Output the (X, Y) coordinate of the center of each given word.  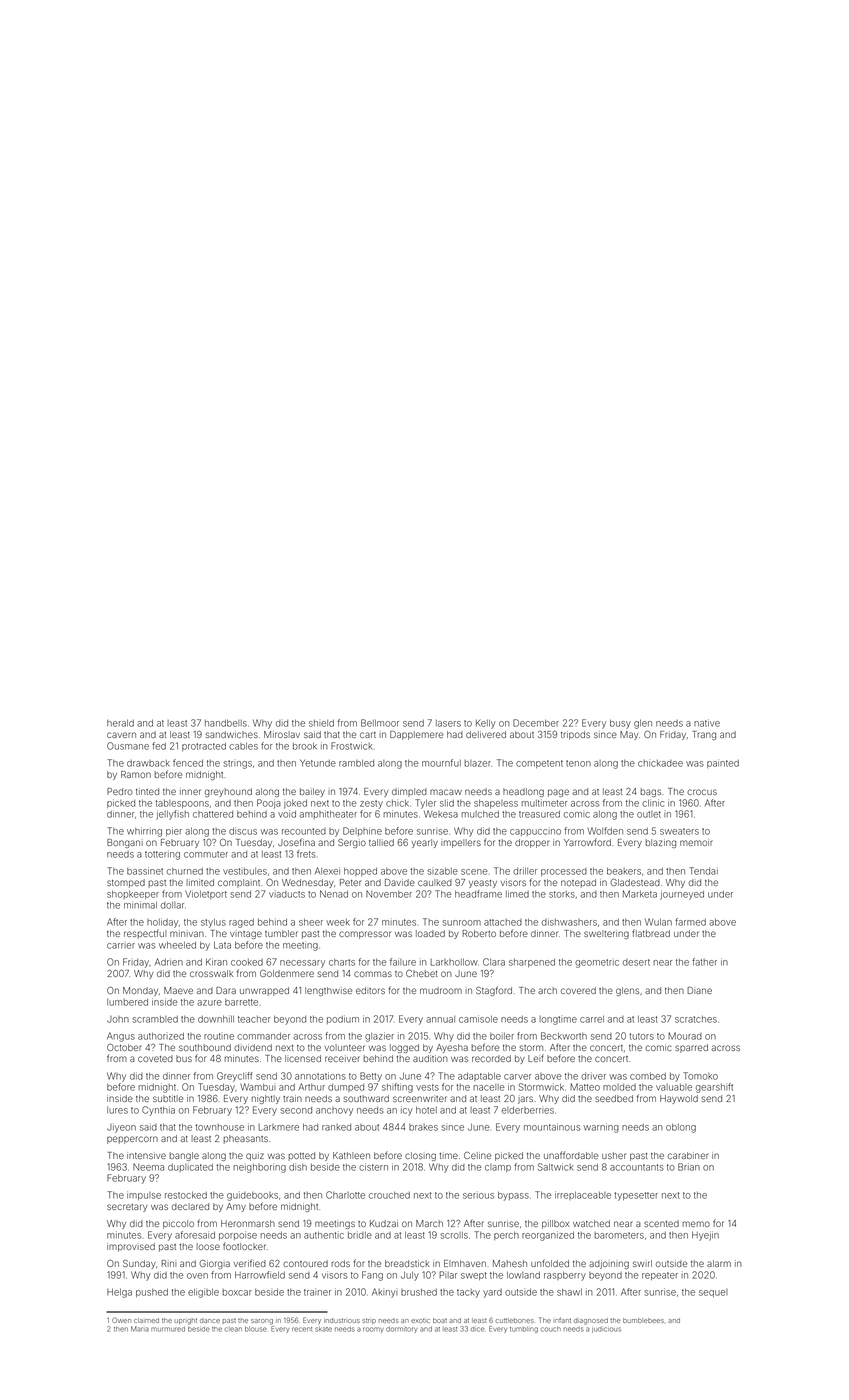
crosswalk (211, 973)
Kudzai (384, 1223)
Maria (140, 1329)
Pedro (120, 791)
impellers (461, 843)
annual (440, 1019)
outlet (649, 814)
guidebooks (252, 1196)
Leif (536, 1058)
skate (323, 1329)
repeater (660, 1276)
